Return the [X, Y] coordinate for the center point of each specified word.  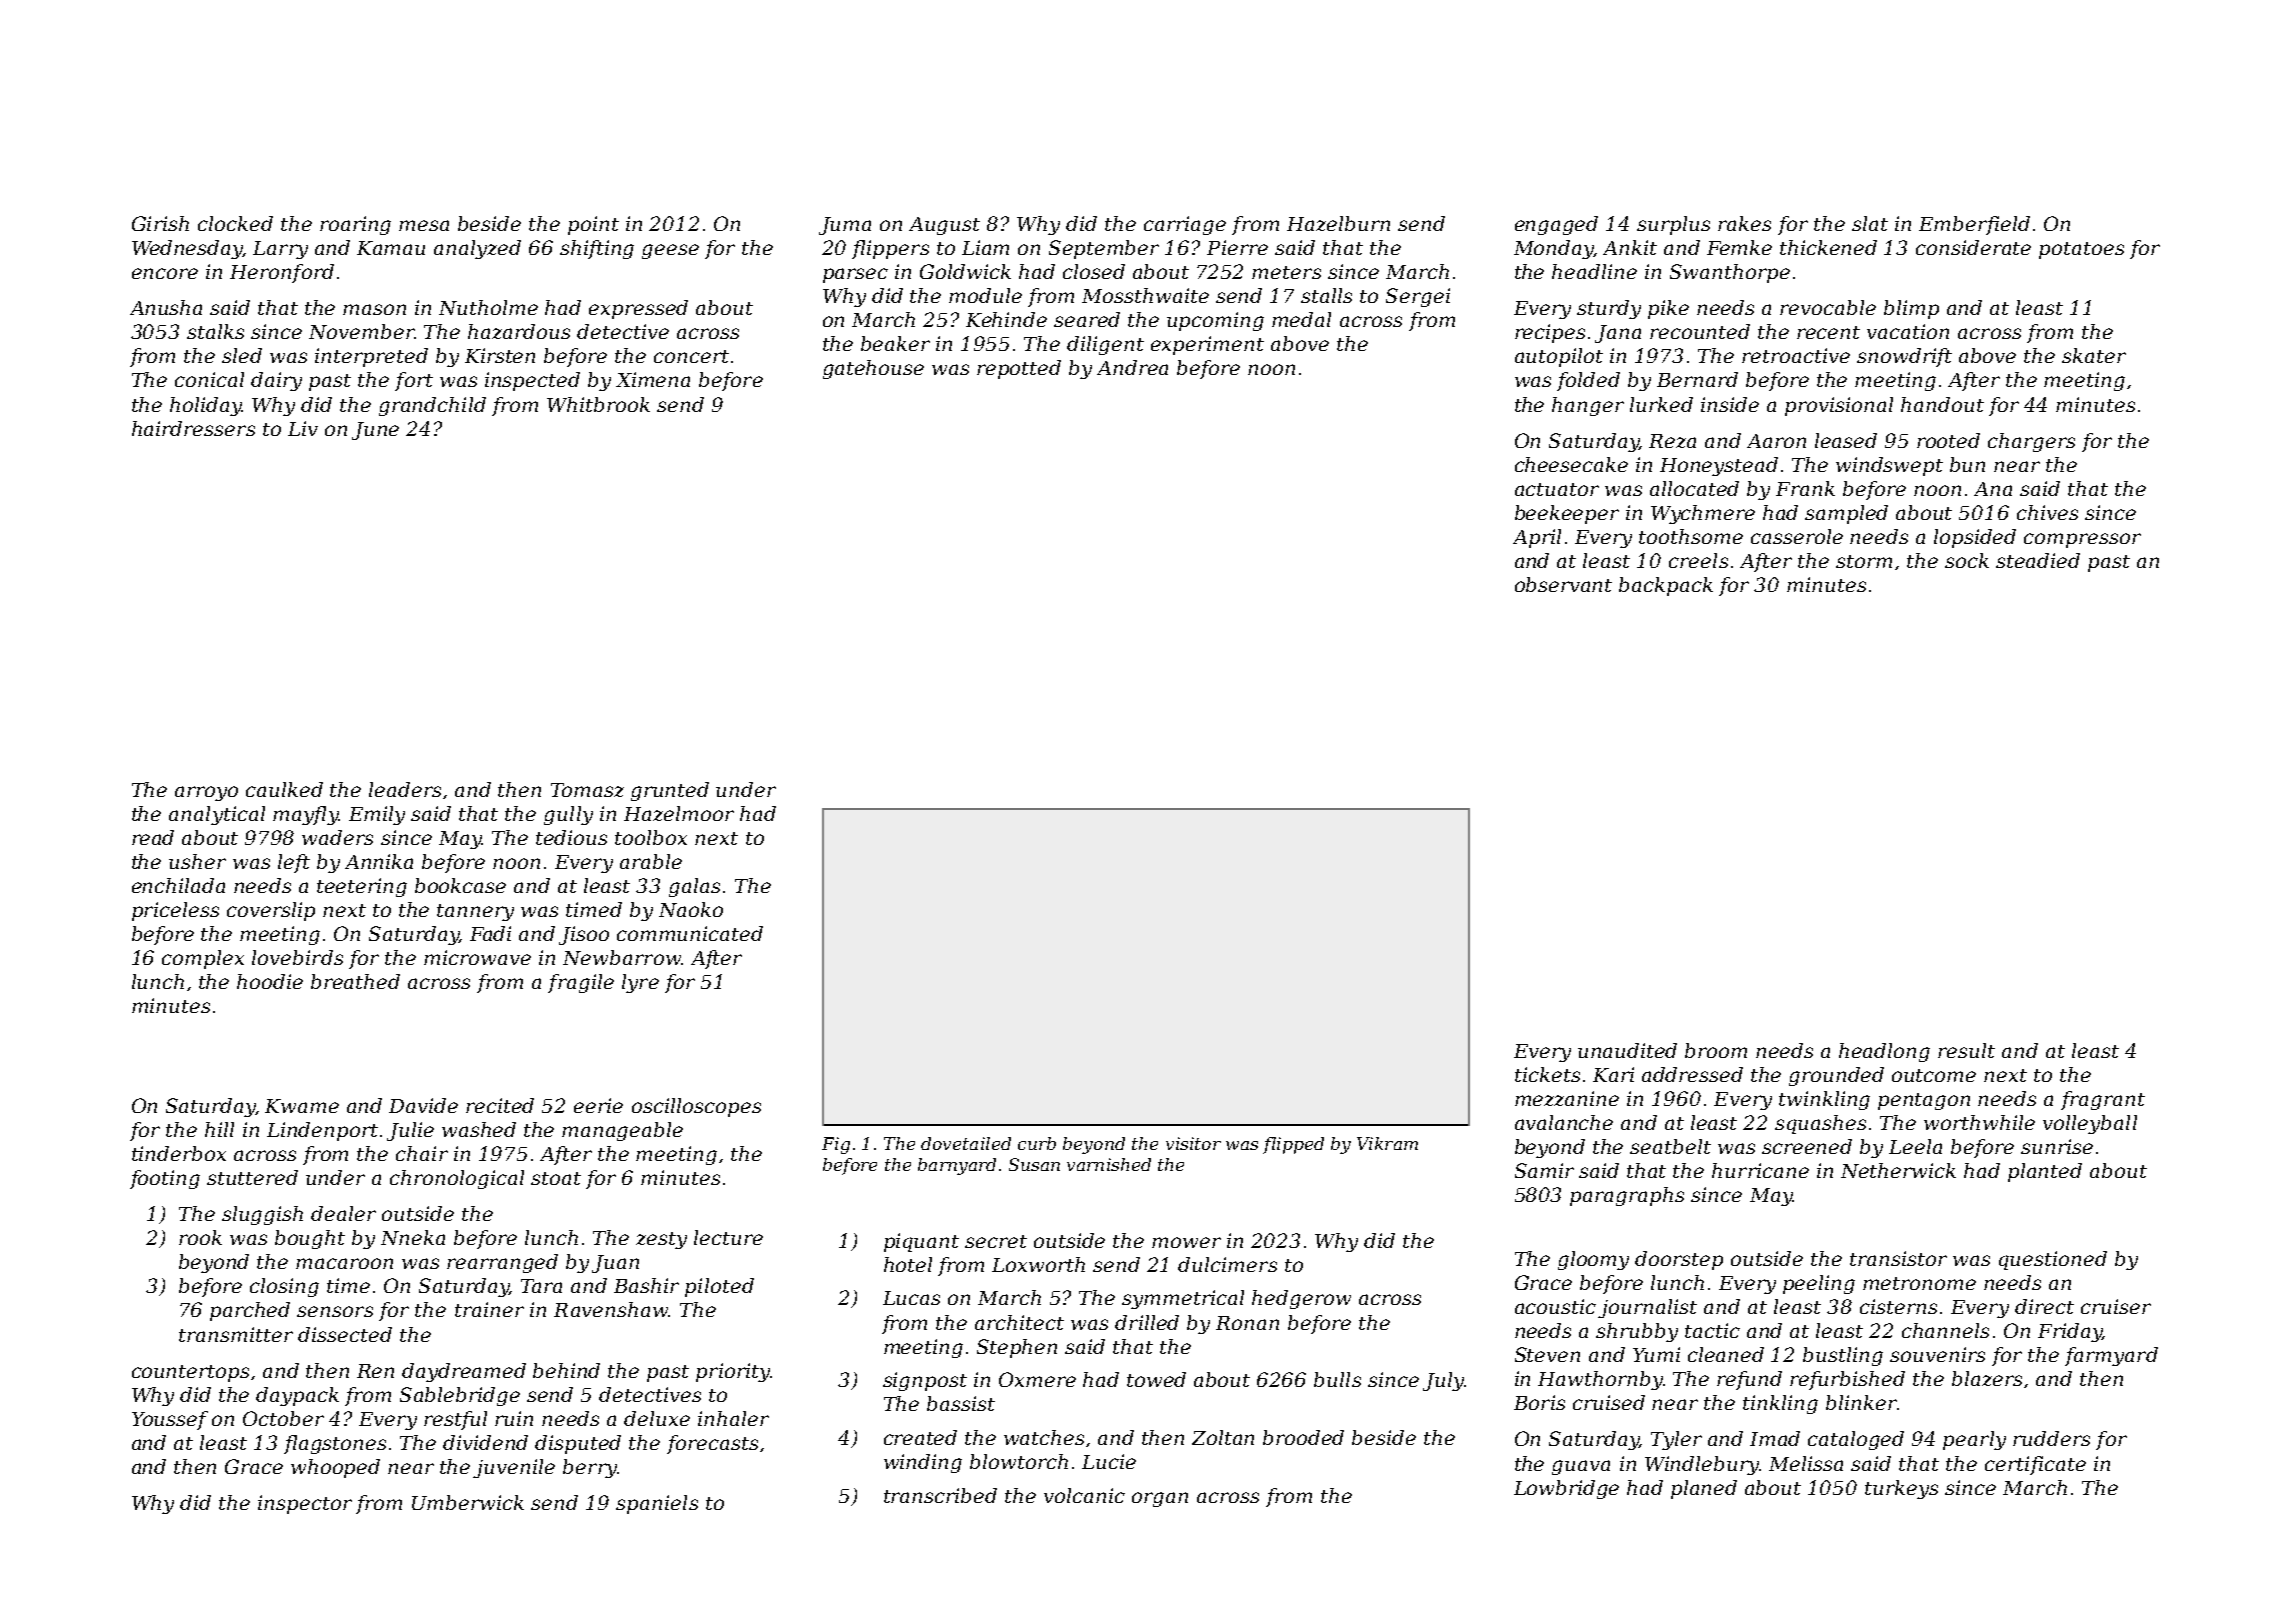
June [375, 431]
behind [566, 1370]
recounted [1700, 331]
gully [568, 815]
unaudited [1627, 1050]
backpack [1666, 586]
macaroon [344, 1263]
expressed [638, 309]
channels [1945, 1330]
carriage [1185, 225]
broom [1716, 1050]
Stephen [1017, 1348]
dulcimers [1227, 1264]
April [1537, 538]
